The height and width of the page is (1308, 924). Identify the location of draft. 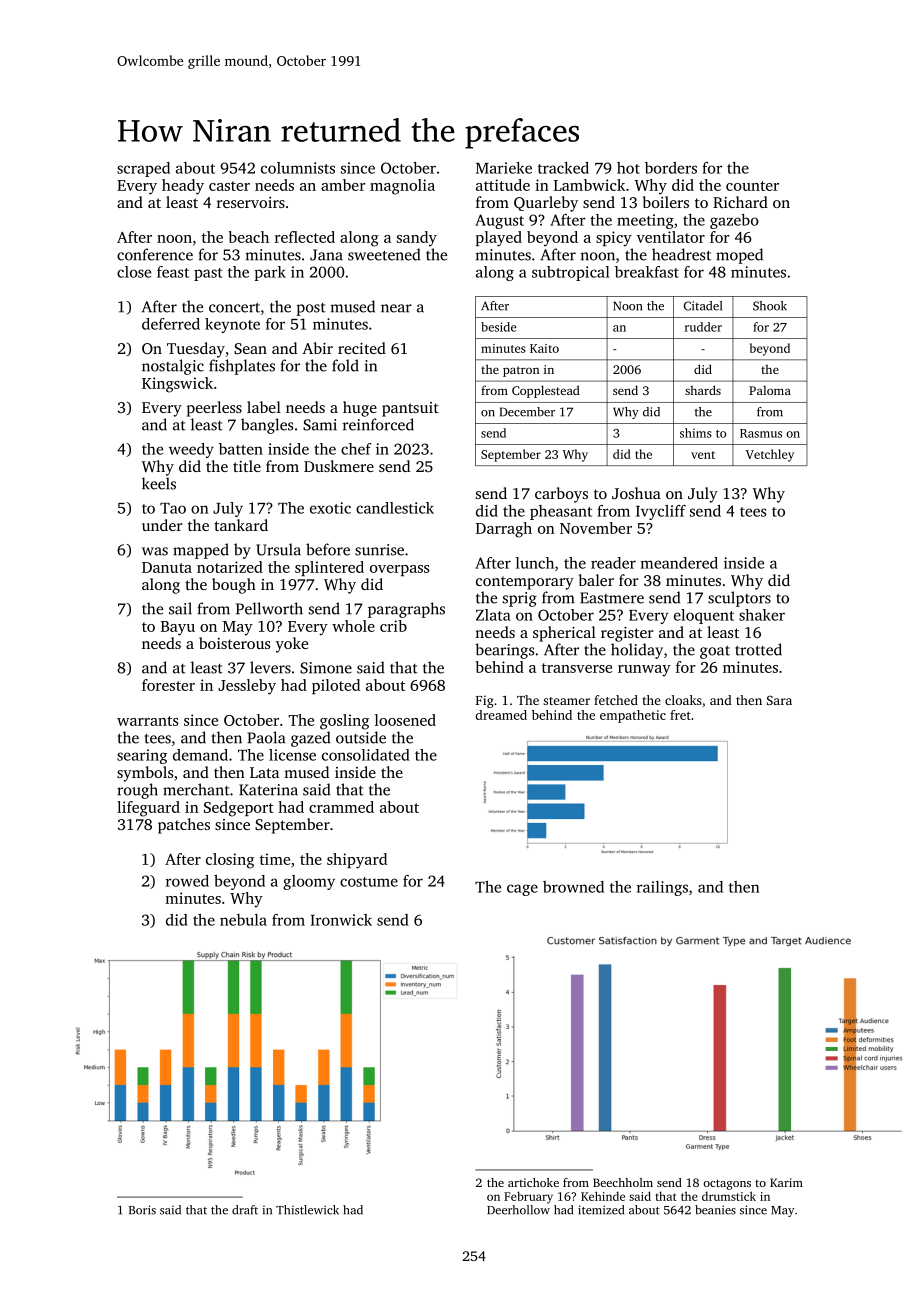
(245, 1210).
